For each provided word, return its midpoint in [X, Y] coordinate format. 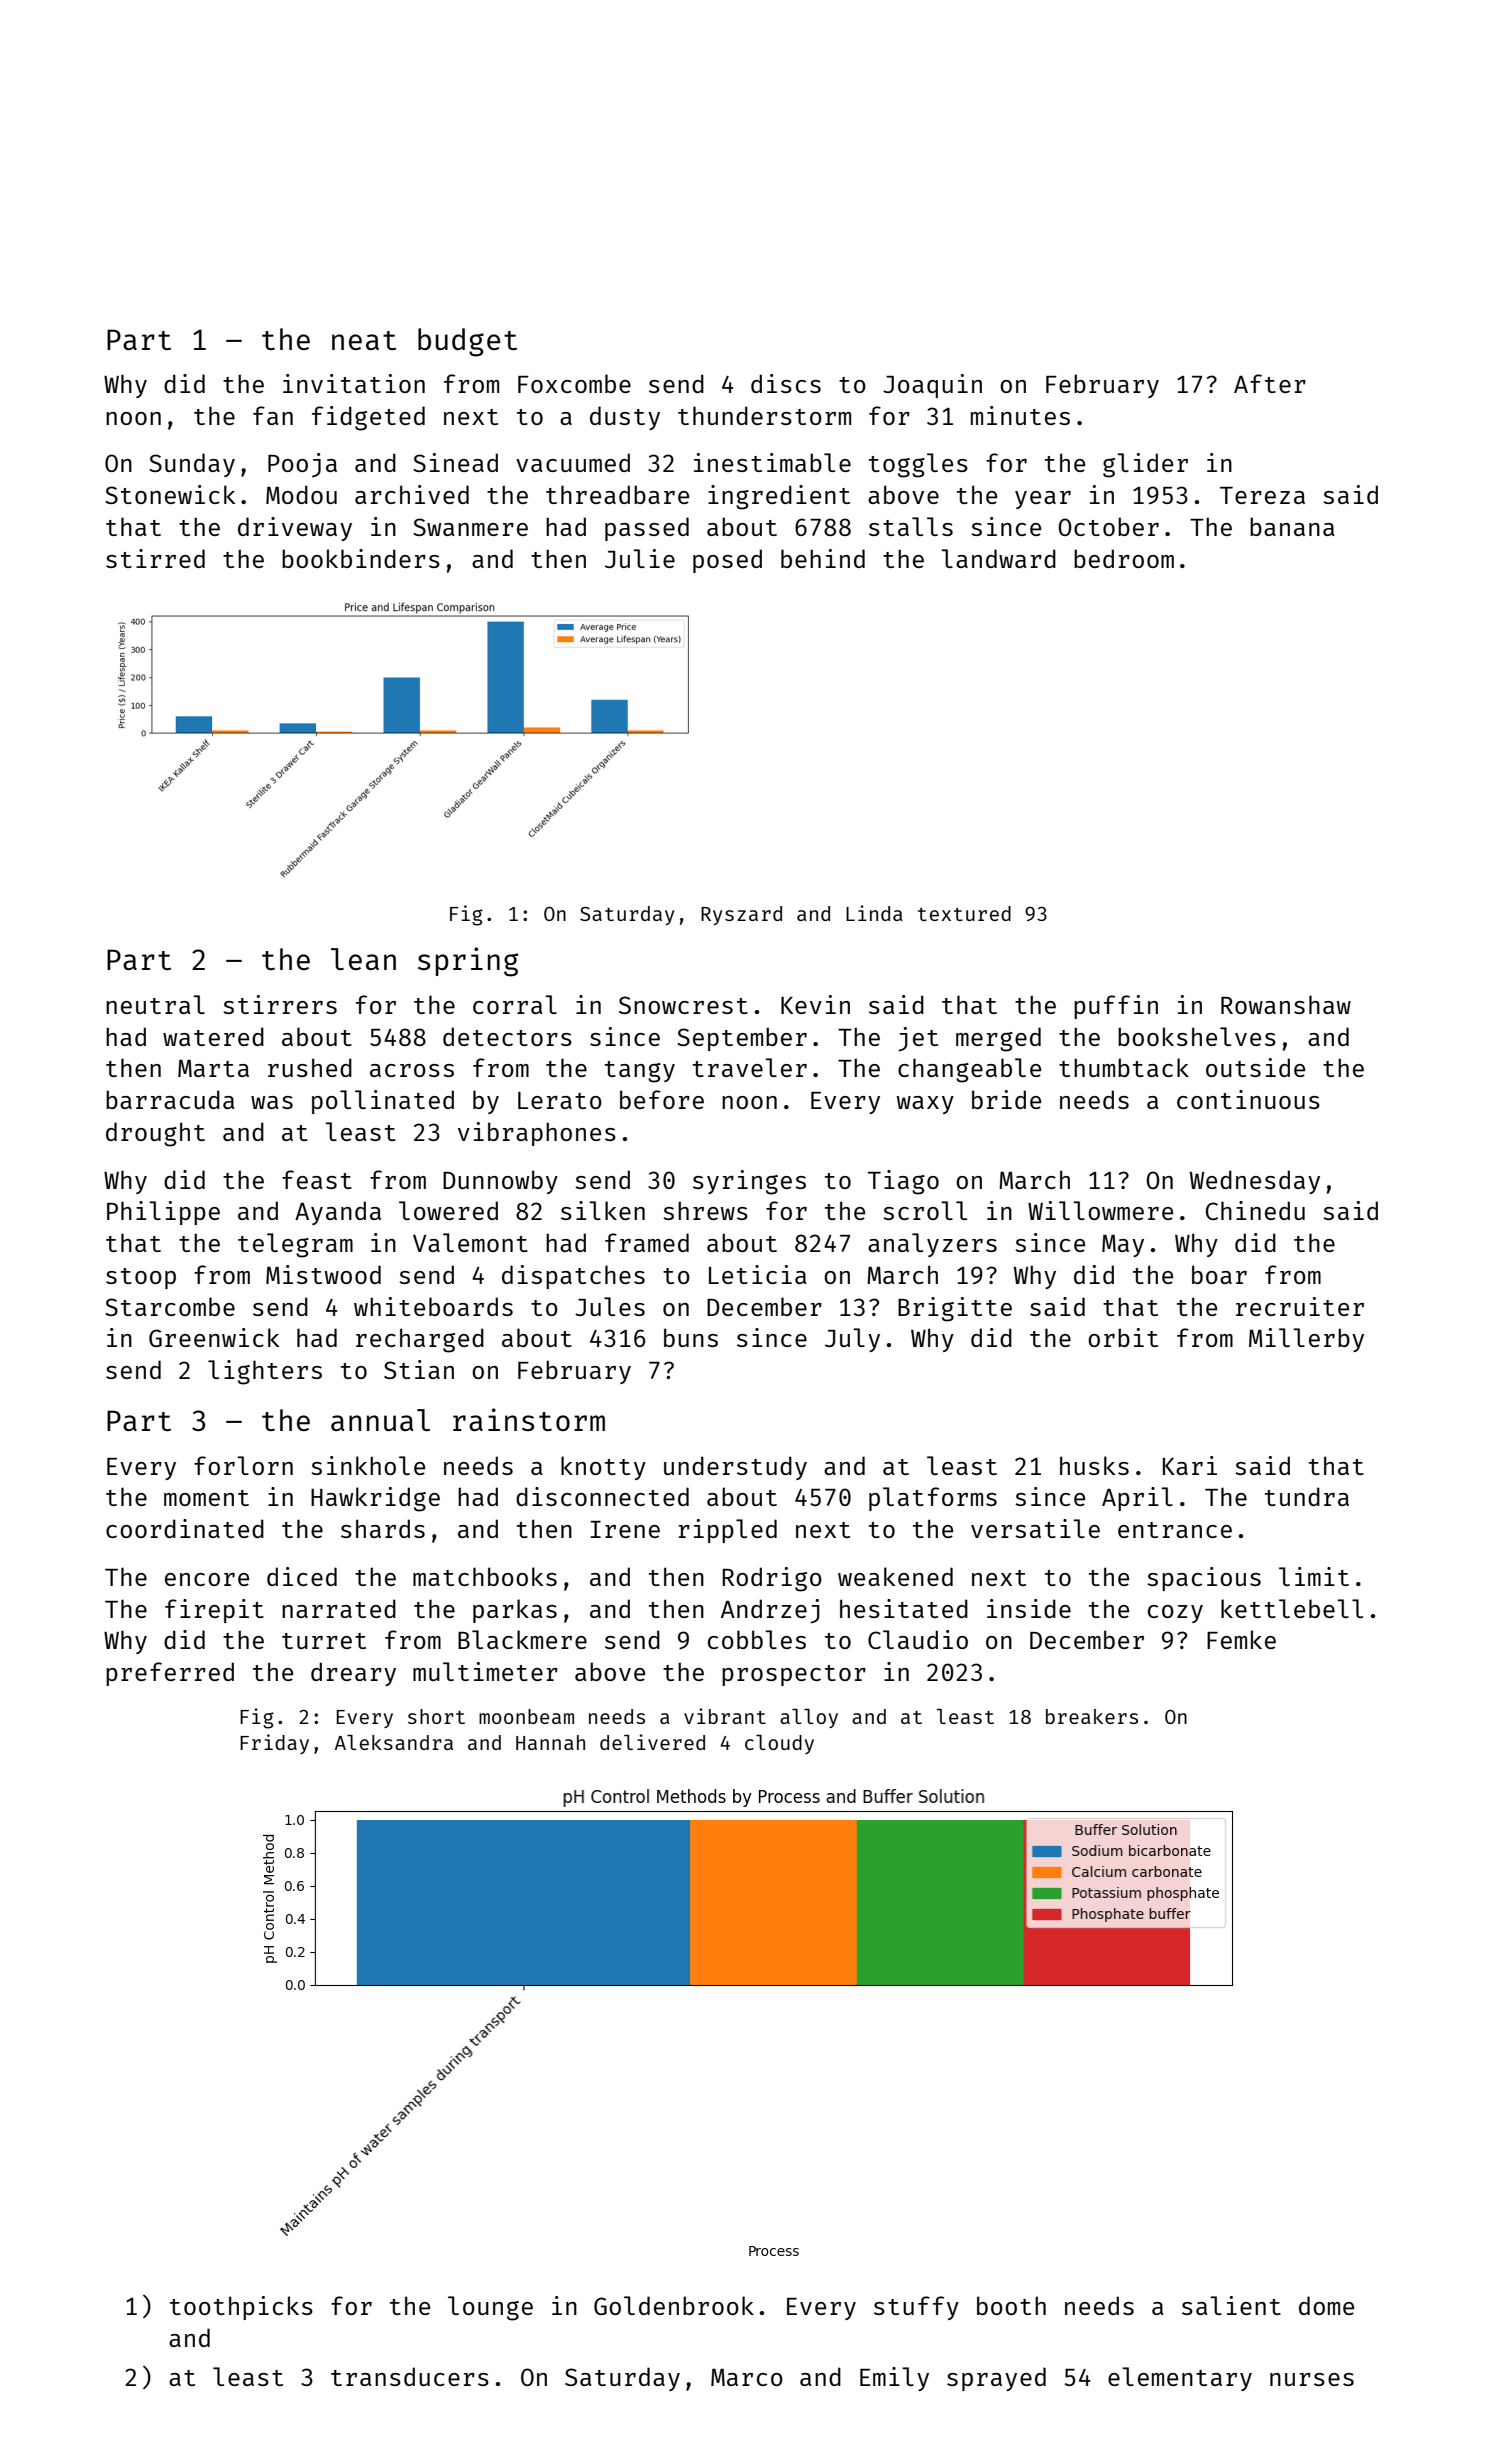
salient [1231, 2305]
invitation [354, 383]
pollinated [383, 1102]
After [1270, 383]
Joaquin [932, 386]
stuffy [916, 2308]
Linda [874, 913]
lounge [490, 2308]
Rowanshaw [1286, 1004]
